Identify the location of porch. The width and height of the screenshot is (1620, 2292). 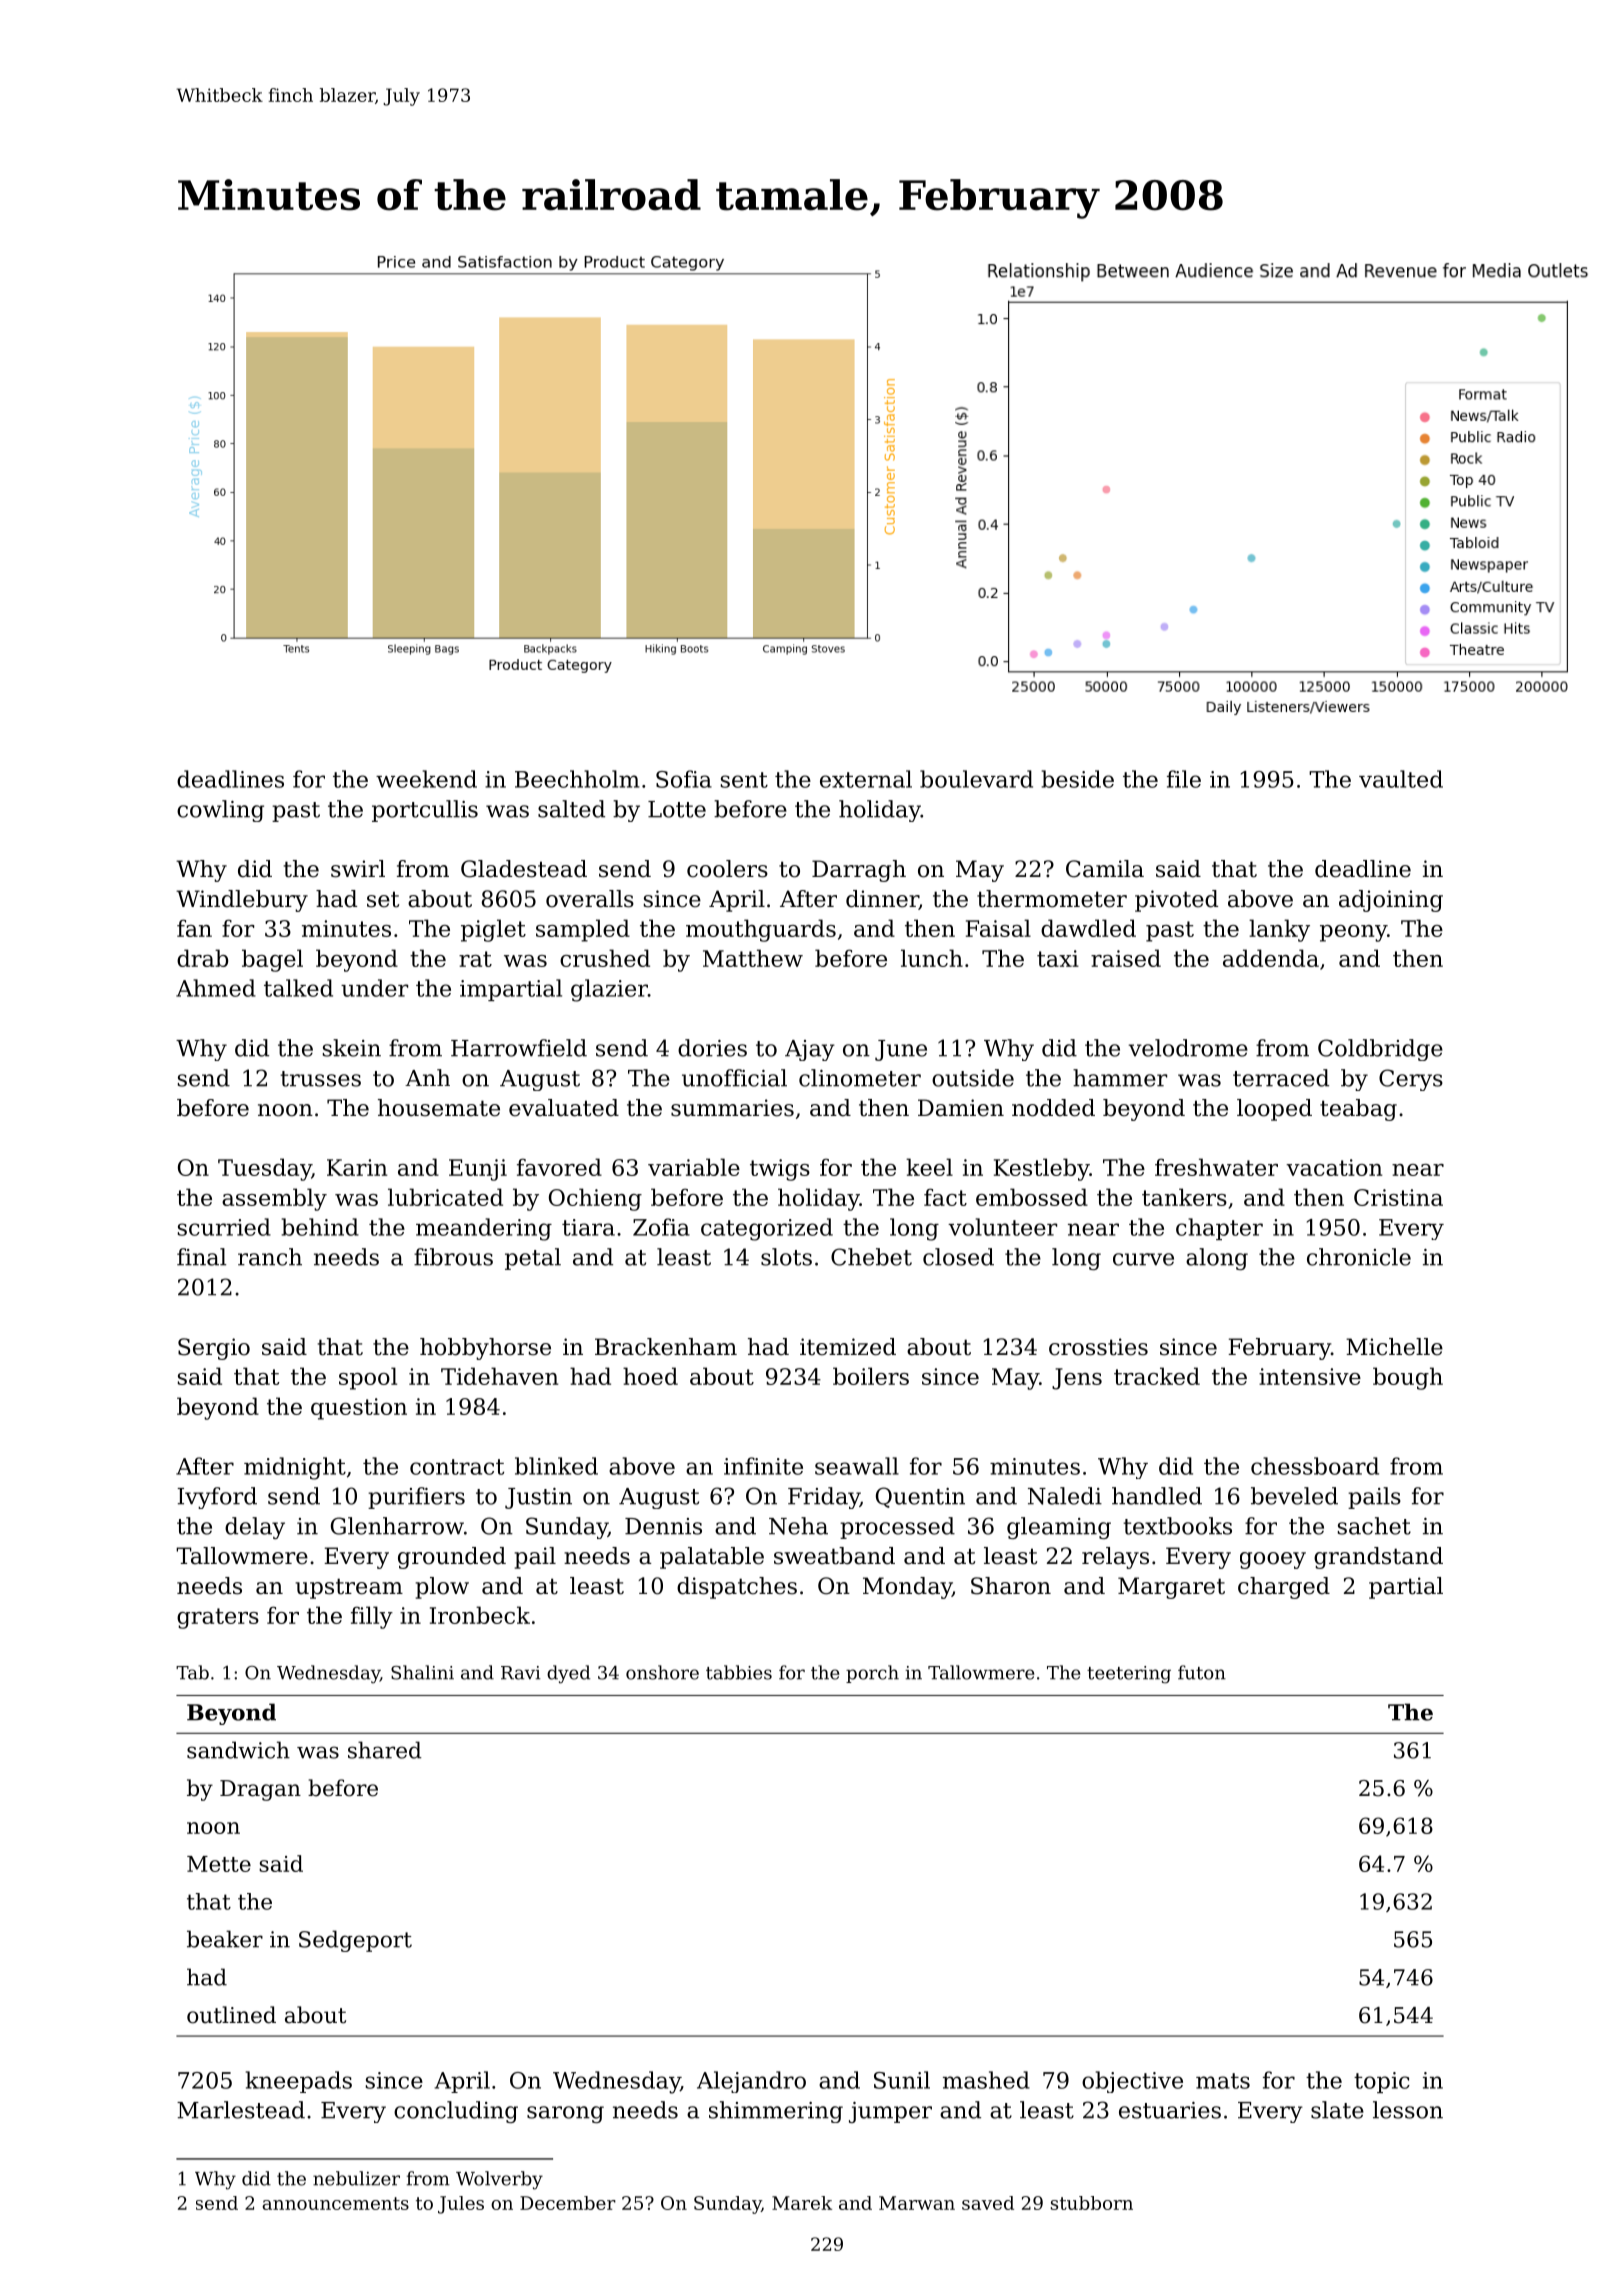
(872, 1674).
